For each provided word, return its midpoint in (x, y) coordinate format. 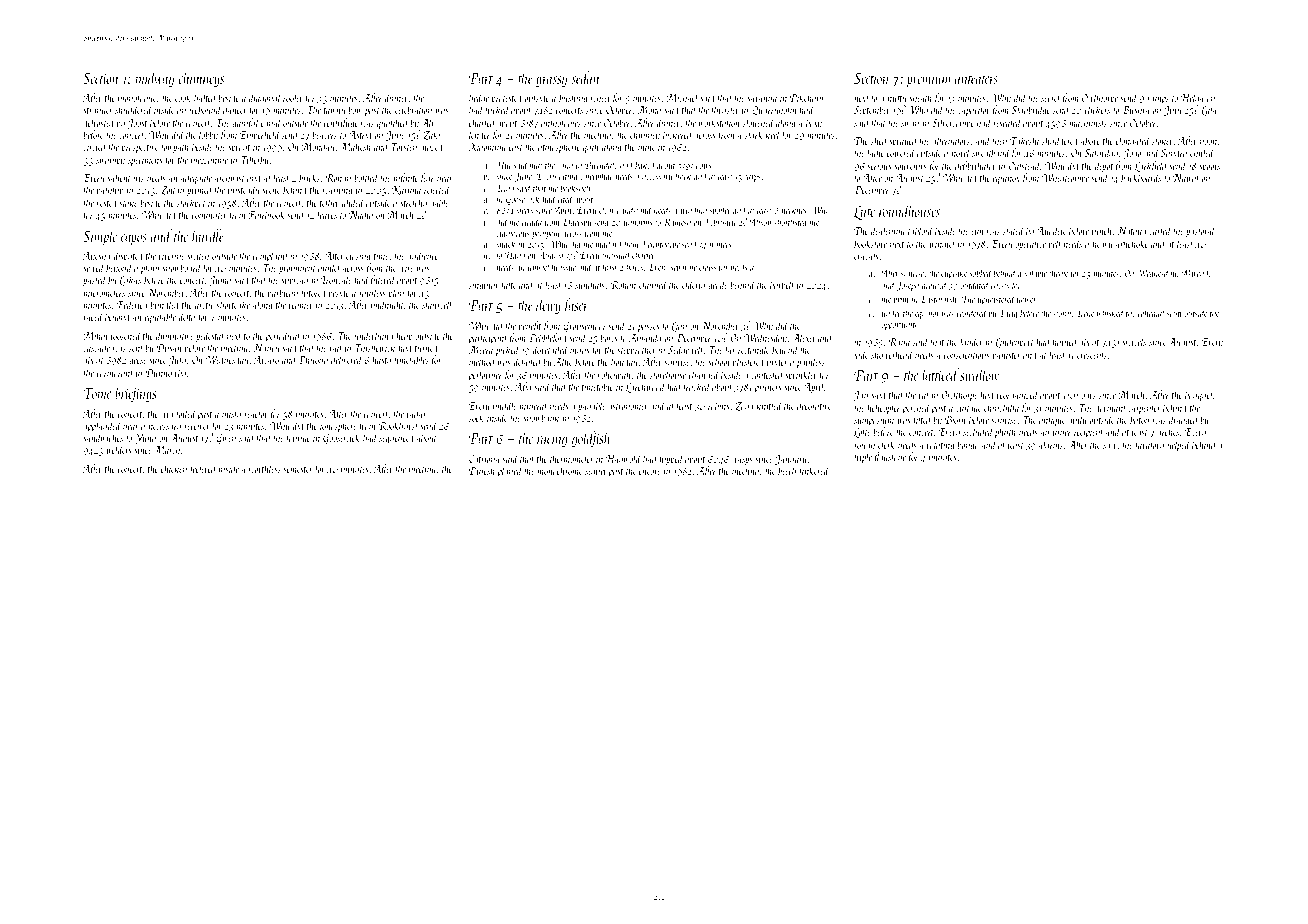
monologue (137, 99)
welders (119, 449)
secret (1050, 99)
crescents (1092, 356)
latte (508, 284)
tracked (697, 386)
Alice (872, 177)
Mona (649, 110)
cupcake (954, 274)
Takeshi (1024, 140)
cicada (532, 222)
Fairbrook (267, 214)
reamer (301, 306)
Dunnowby (166, 374)
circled (95, 146)
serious (879, 167)
